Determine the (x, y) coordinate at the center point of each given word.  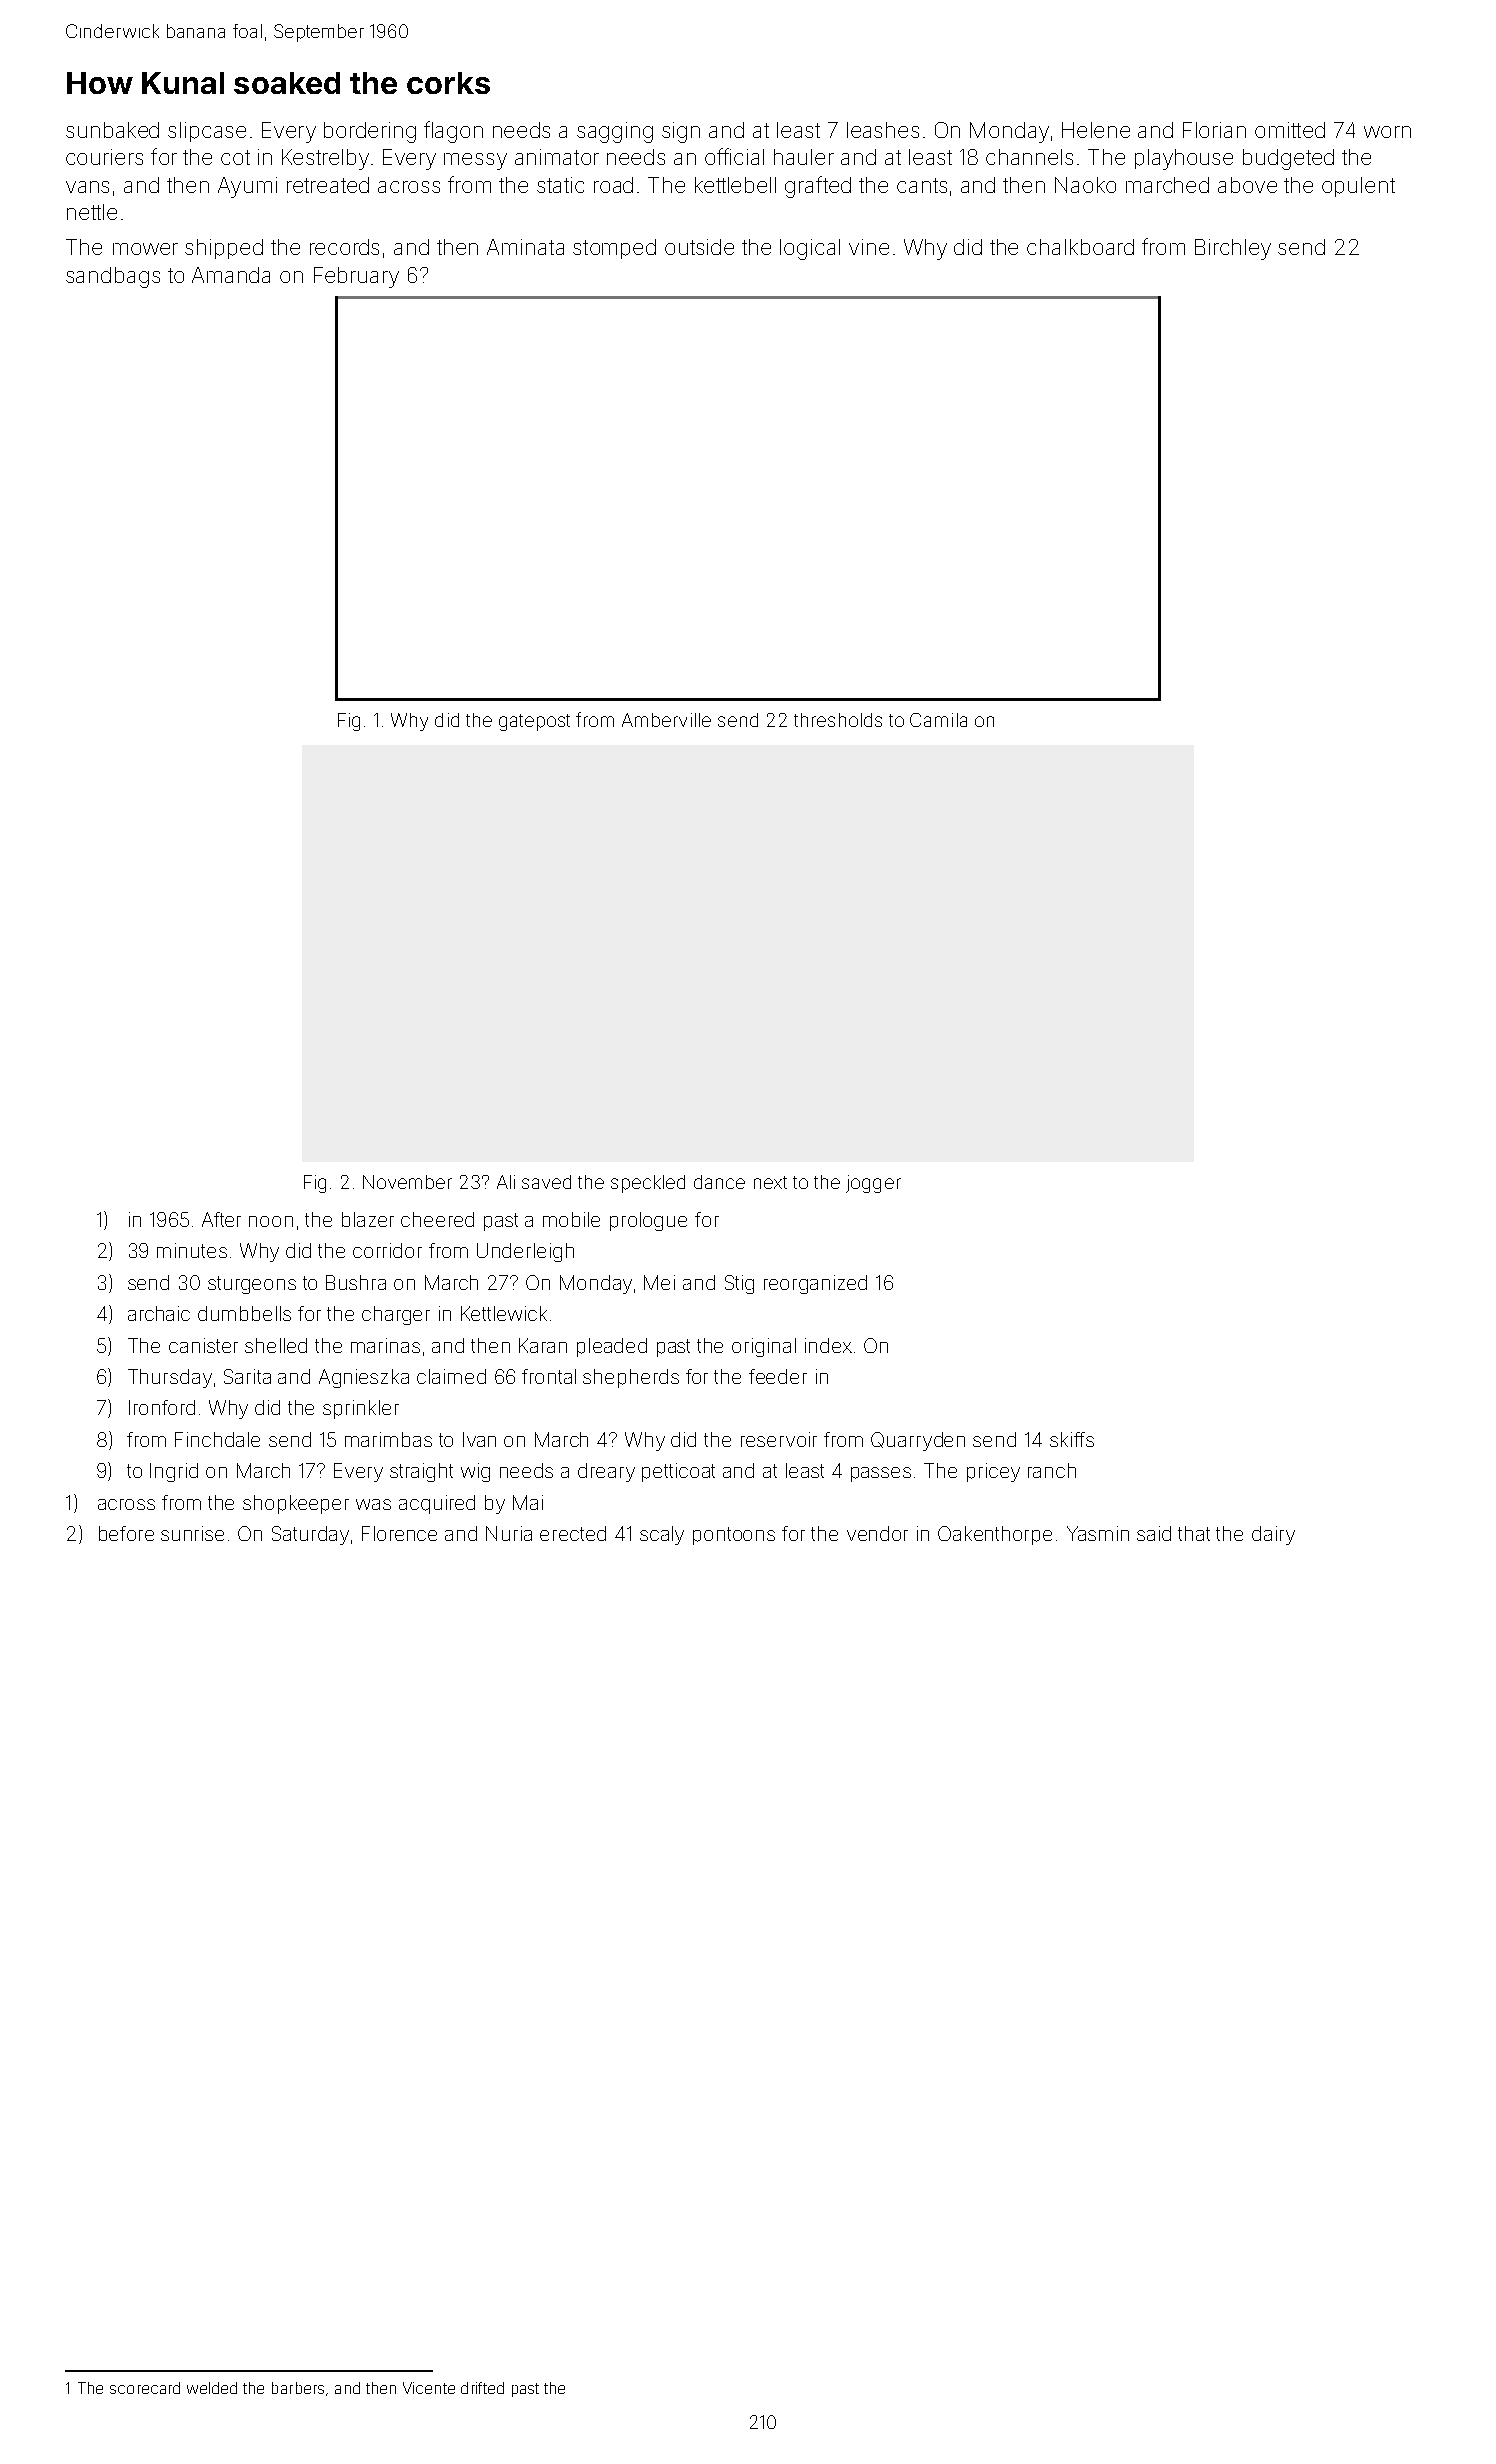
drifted (482, 2388)
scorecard (145, 2388)
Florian (1214, 130)
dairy (1273, 1535)
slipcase (207, 132)
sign (681, 132)
